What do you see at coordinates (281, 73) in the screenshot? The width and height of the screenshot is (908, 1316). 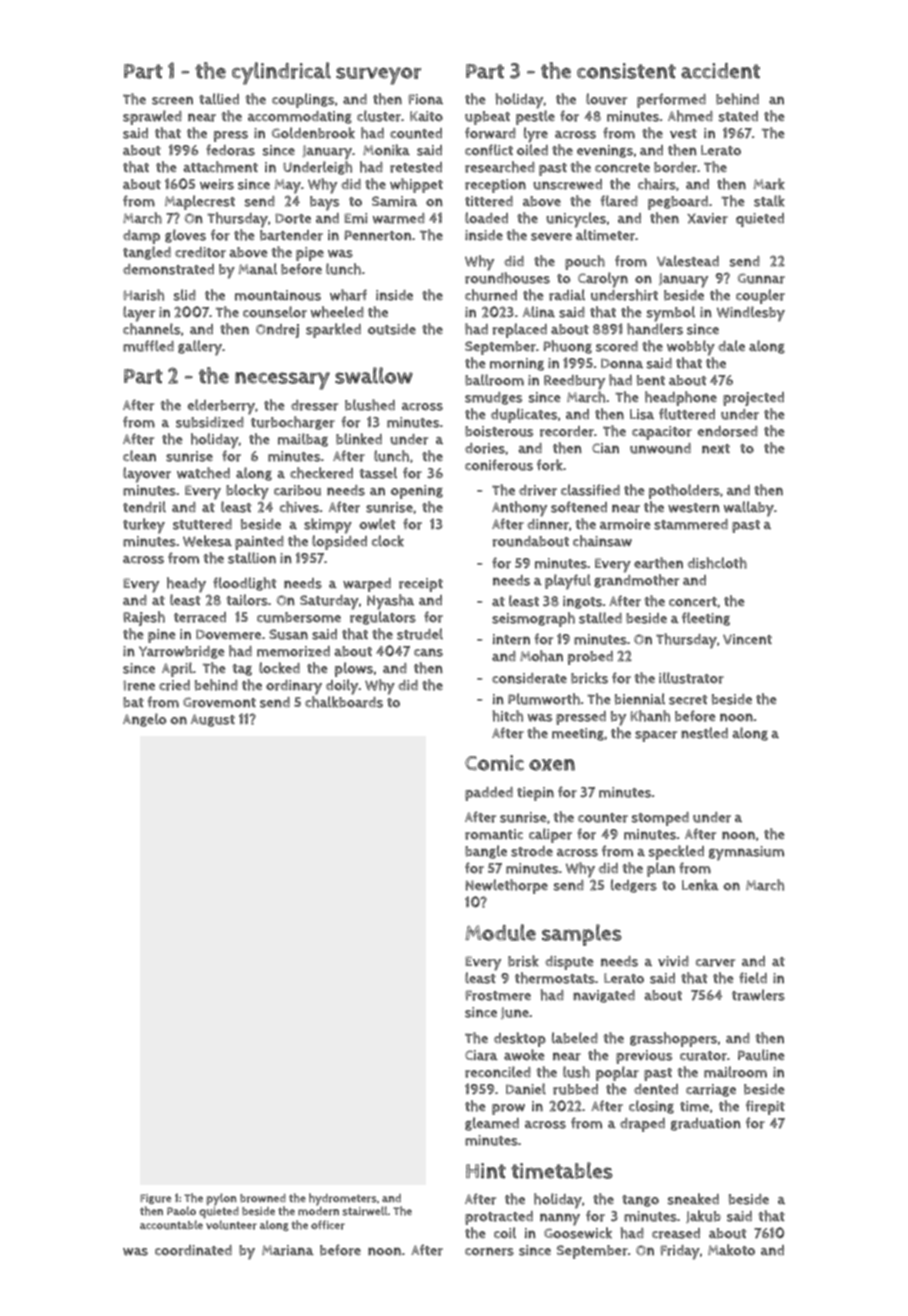 I see `cylindrical` at bounding box center [281, 73].
